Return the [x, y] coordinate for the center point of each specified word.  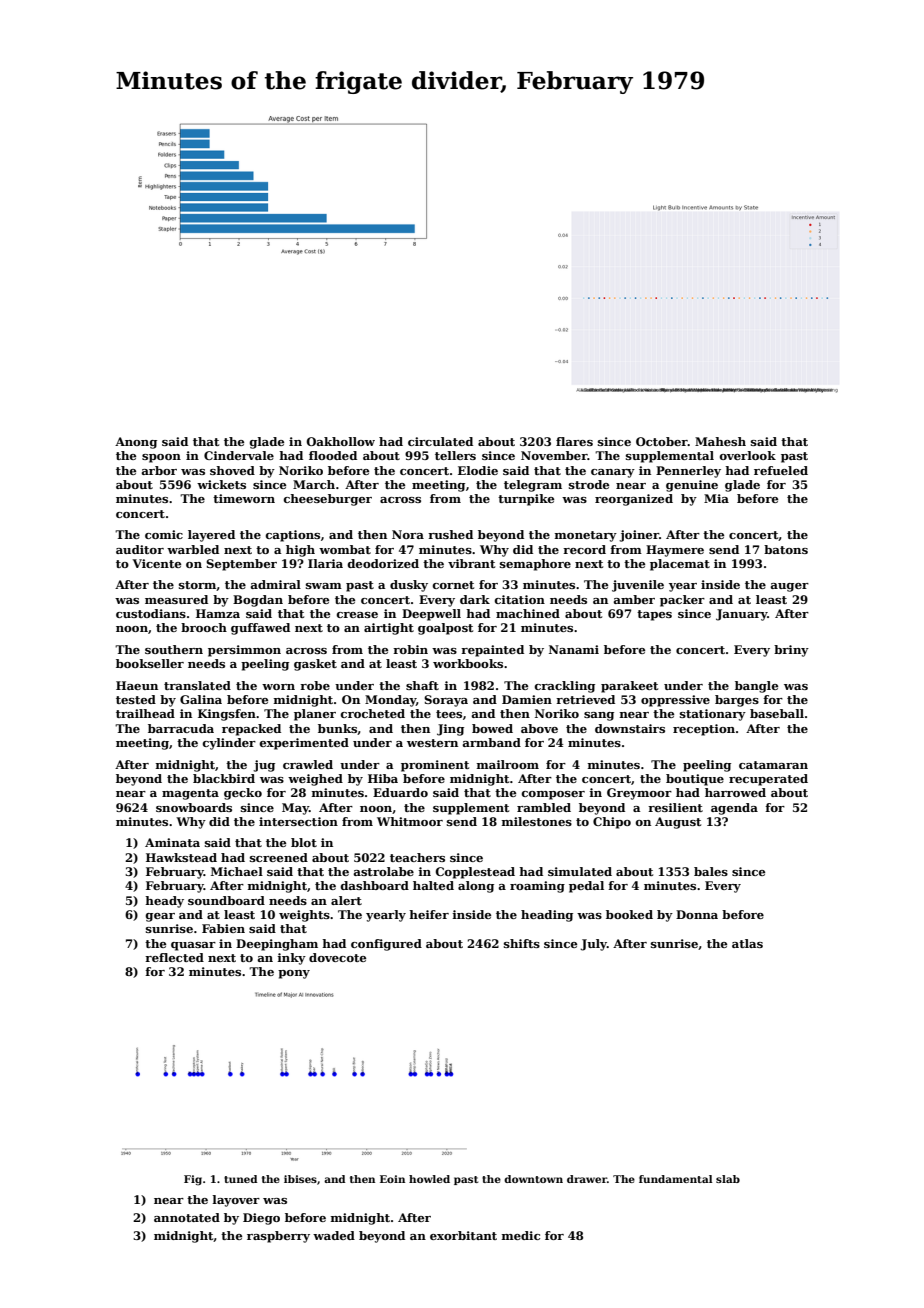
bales [711, 871]
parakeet [629, 687]
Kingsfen [227, 715]
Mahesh [720, 441]
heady [164, 902]
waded [334, 1235]
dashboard [375, 885]
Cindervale [239, 455]
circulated [440, 441]
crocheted [373, 713]
